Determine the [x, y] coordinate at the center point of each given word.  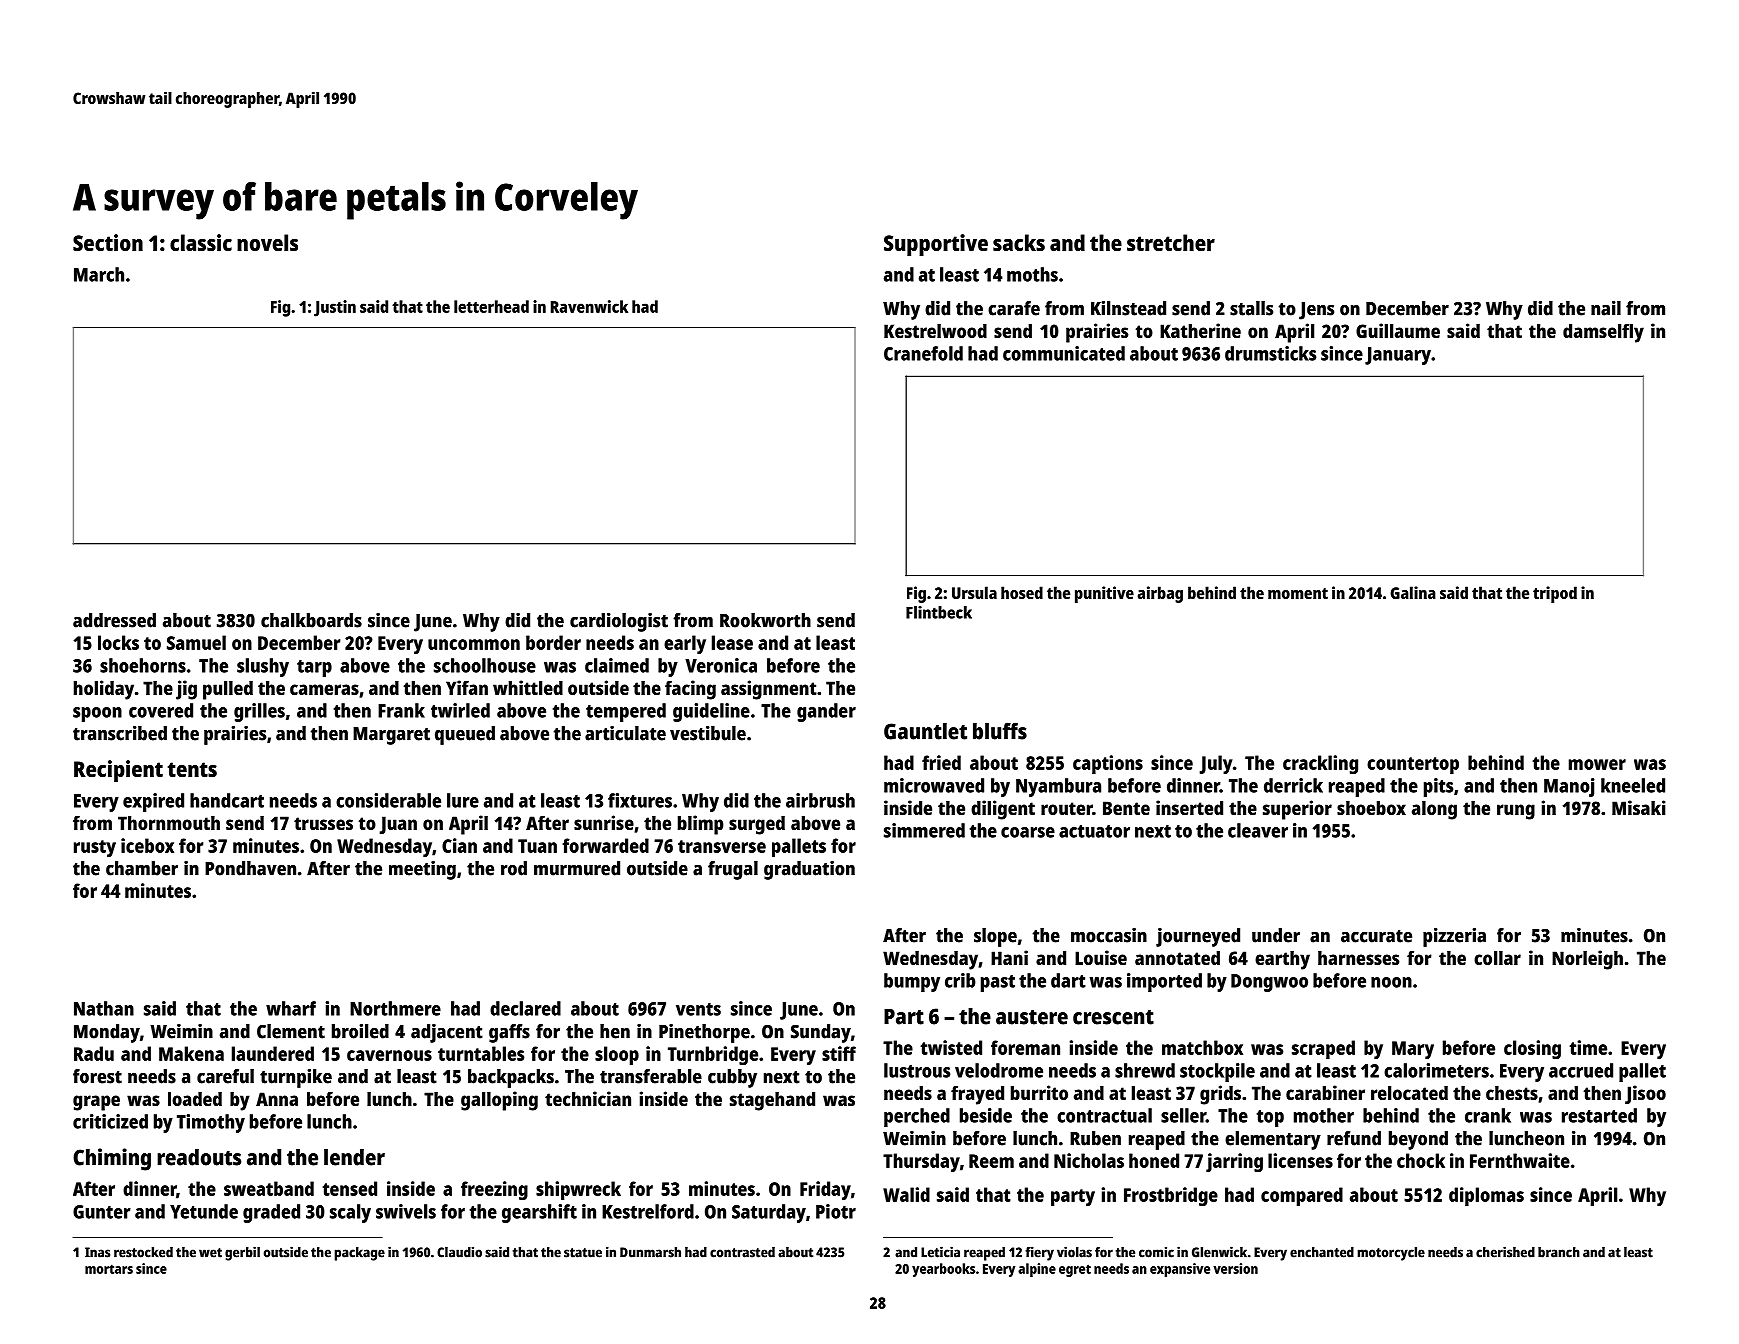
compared [1302, 1196]
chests [1512, 1093]
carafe [1014, 308]
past [998, 983]
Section [108, 242]
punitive [1104, 594]
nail [1606, 308]
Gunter [102, 1212]
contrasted [742, 1252]
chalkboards [311, 620]
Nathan [104, 1008]
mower [1597, 764]
